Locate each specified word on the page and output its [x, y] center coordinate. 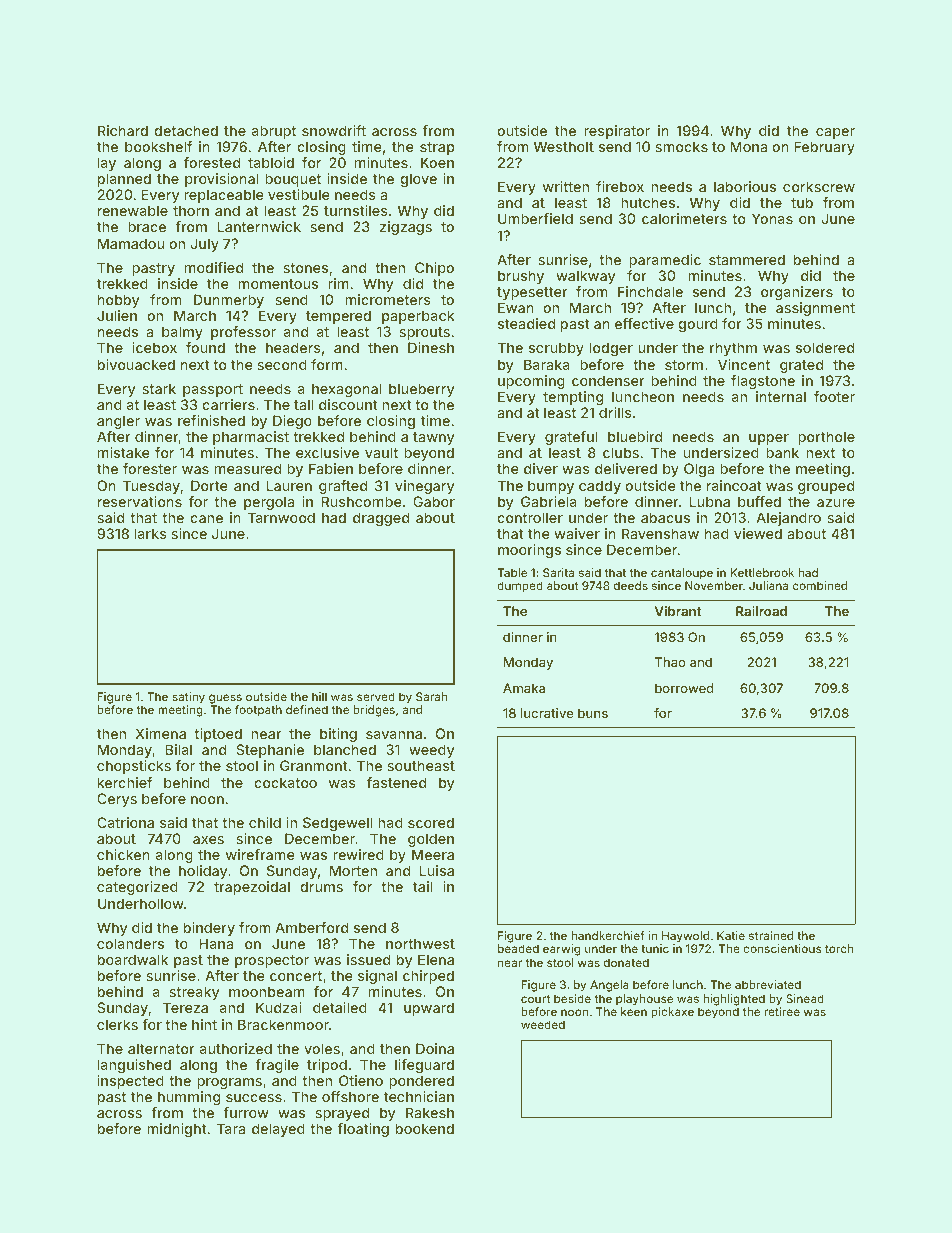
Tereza [185, 1007]
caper [835, 133]
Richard [123, 130]
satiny [188, 698]
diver [541, 468]
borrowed [684, 688]
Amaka [524, 688]
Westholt [564, 146]
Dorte [209, 485]
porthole [826, 438]
